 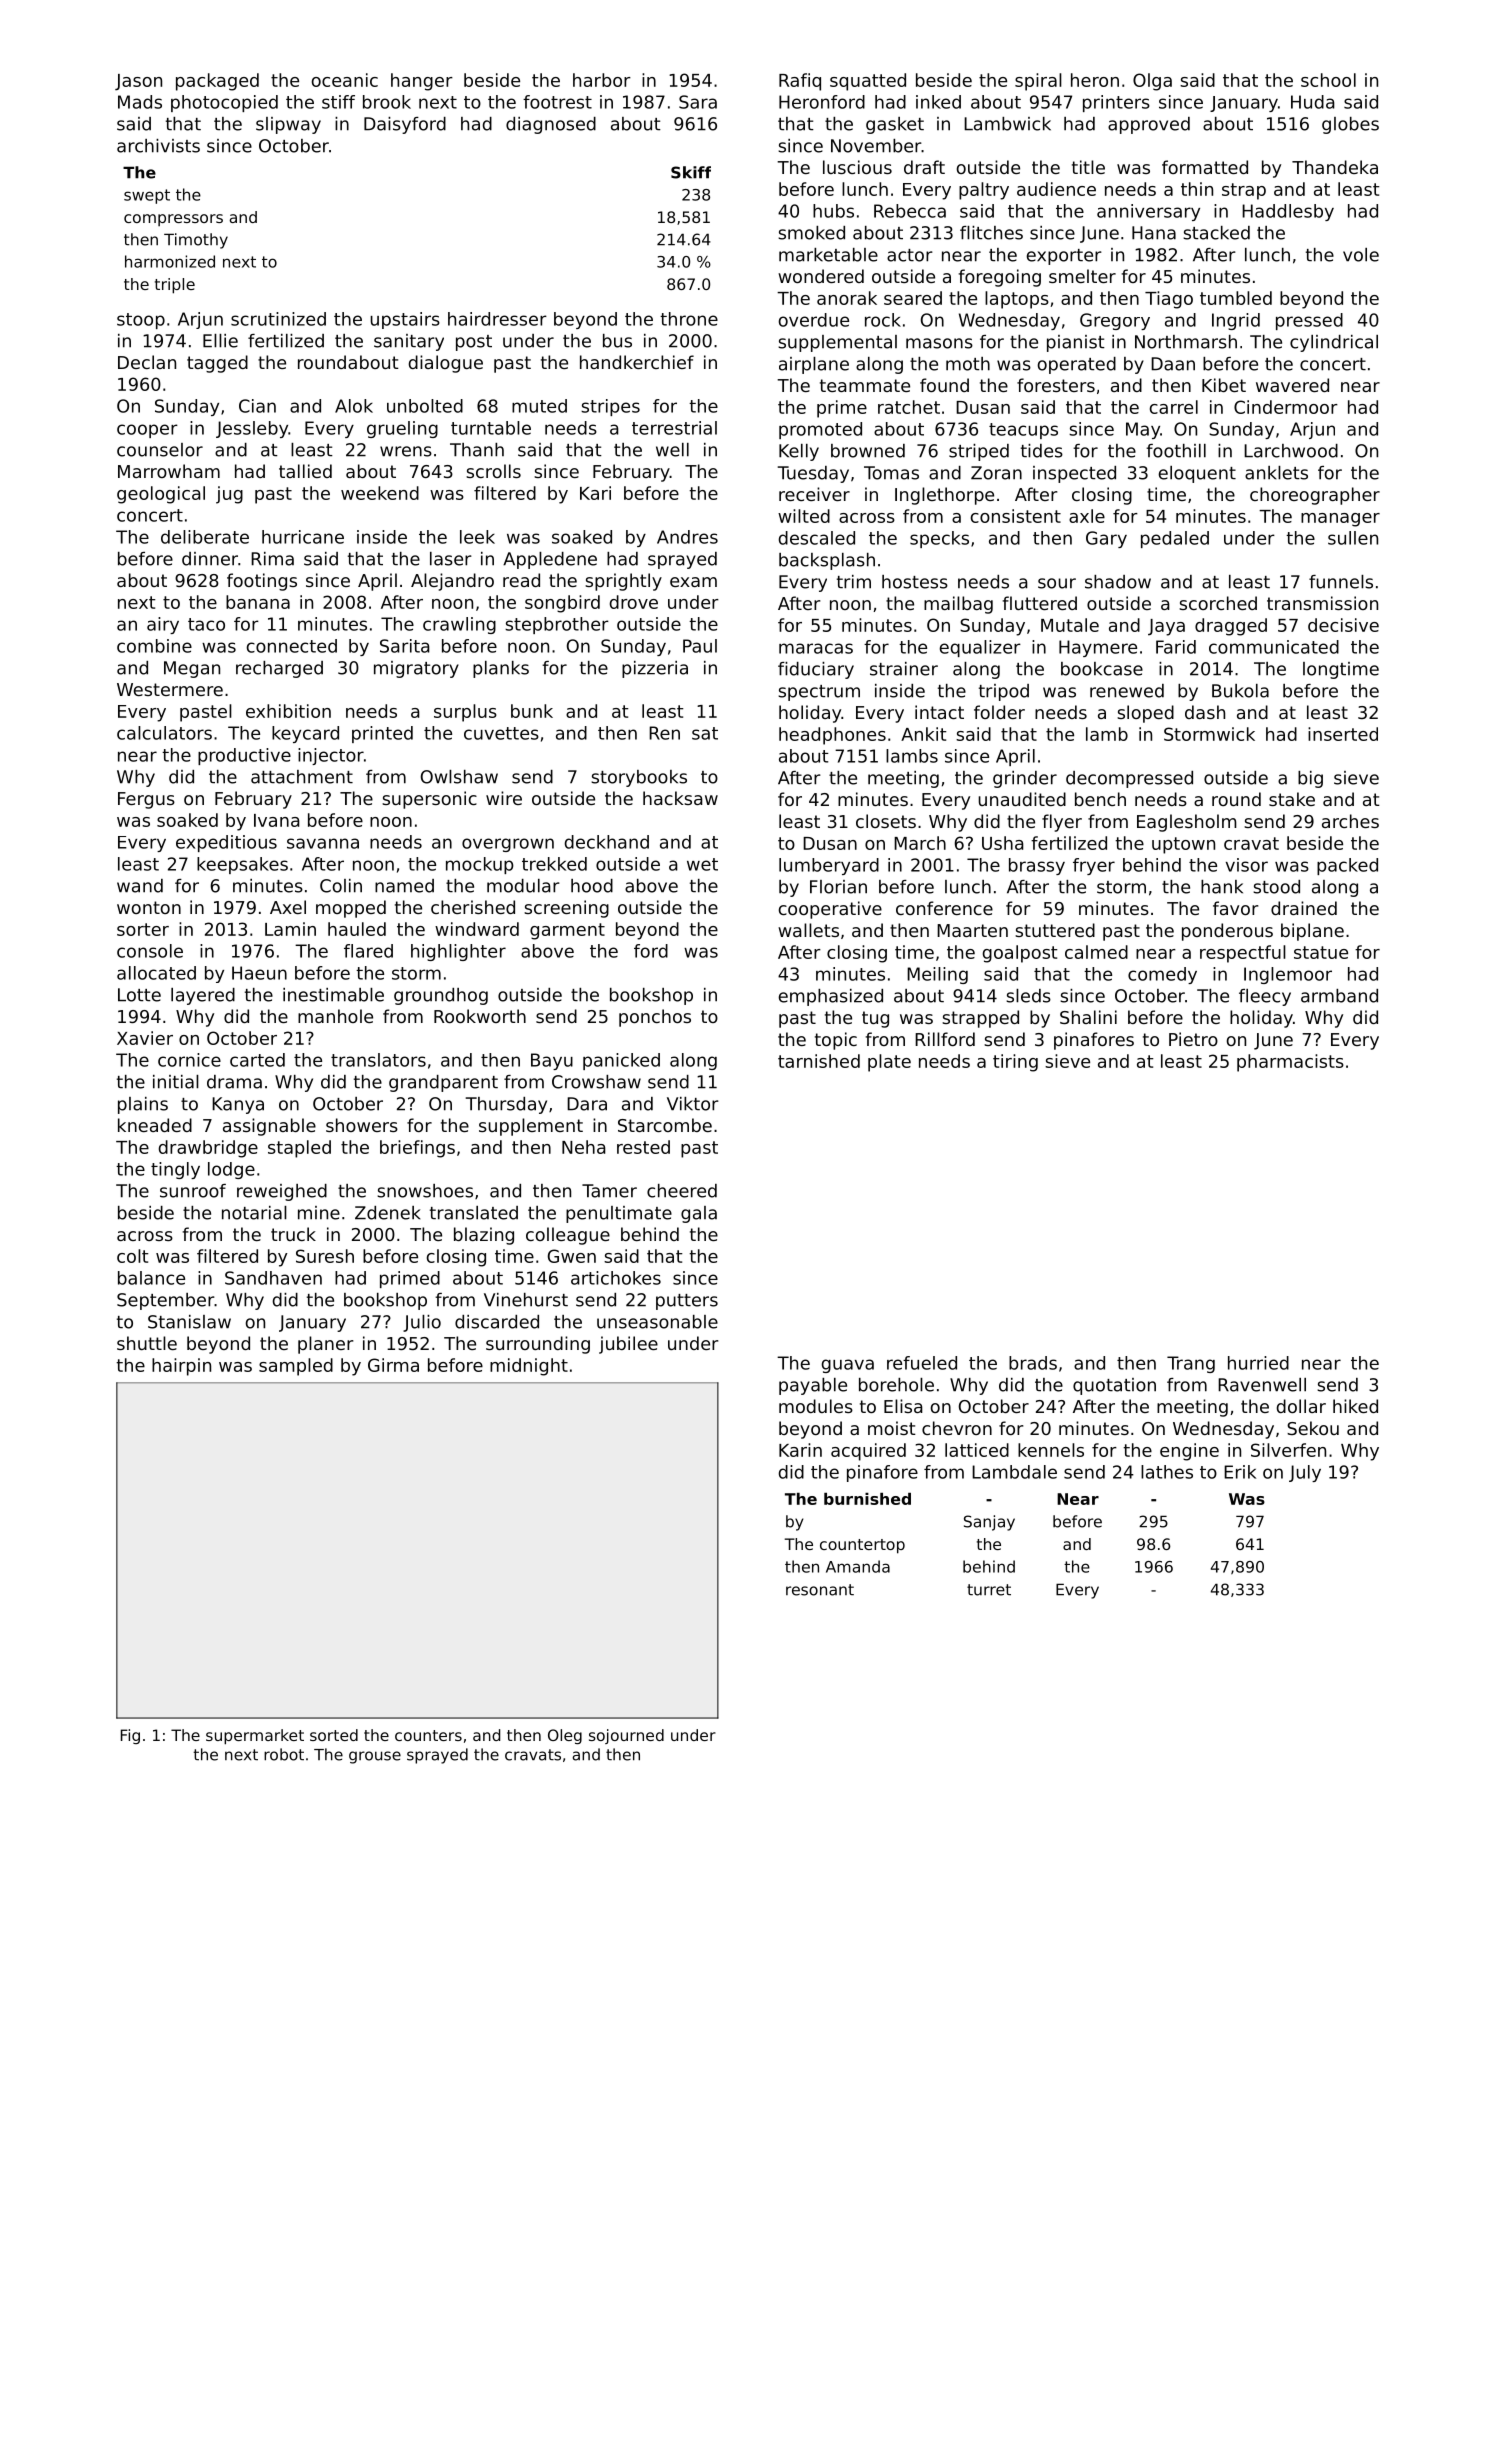 What do you see at coordinates (867, 1499) in the image?
I see `burnished` at bounding box center [867, 1499].
